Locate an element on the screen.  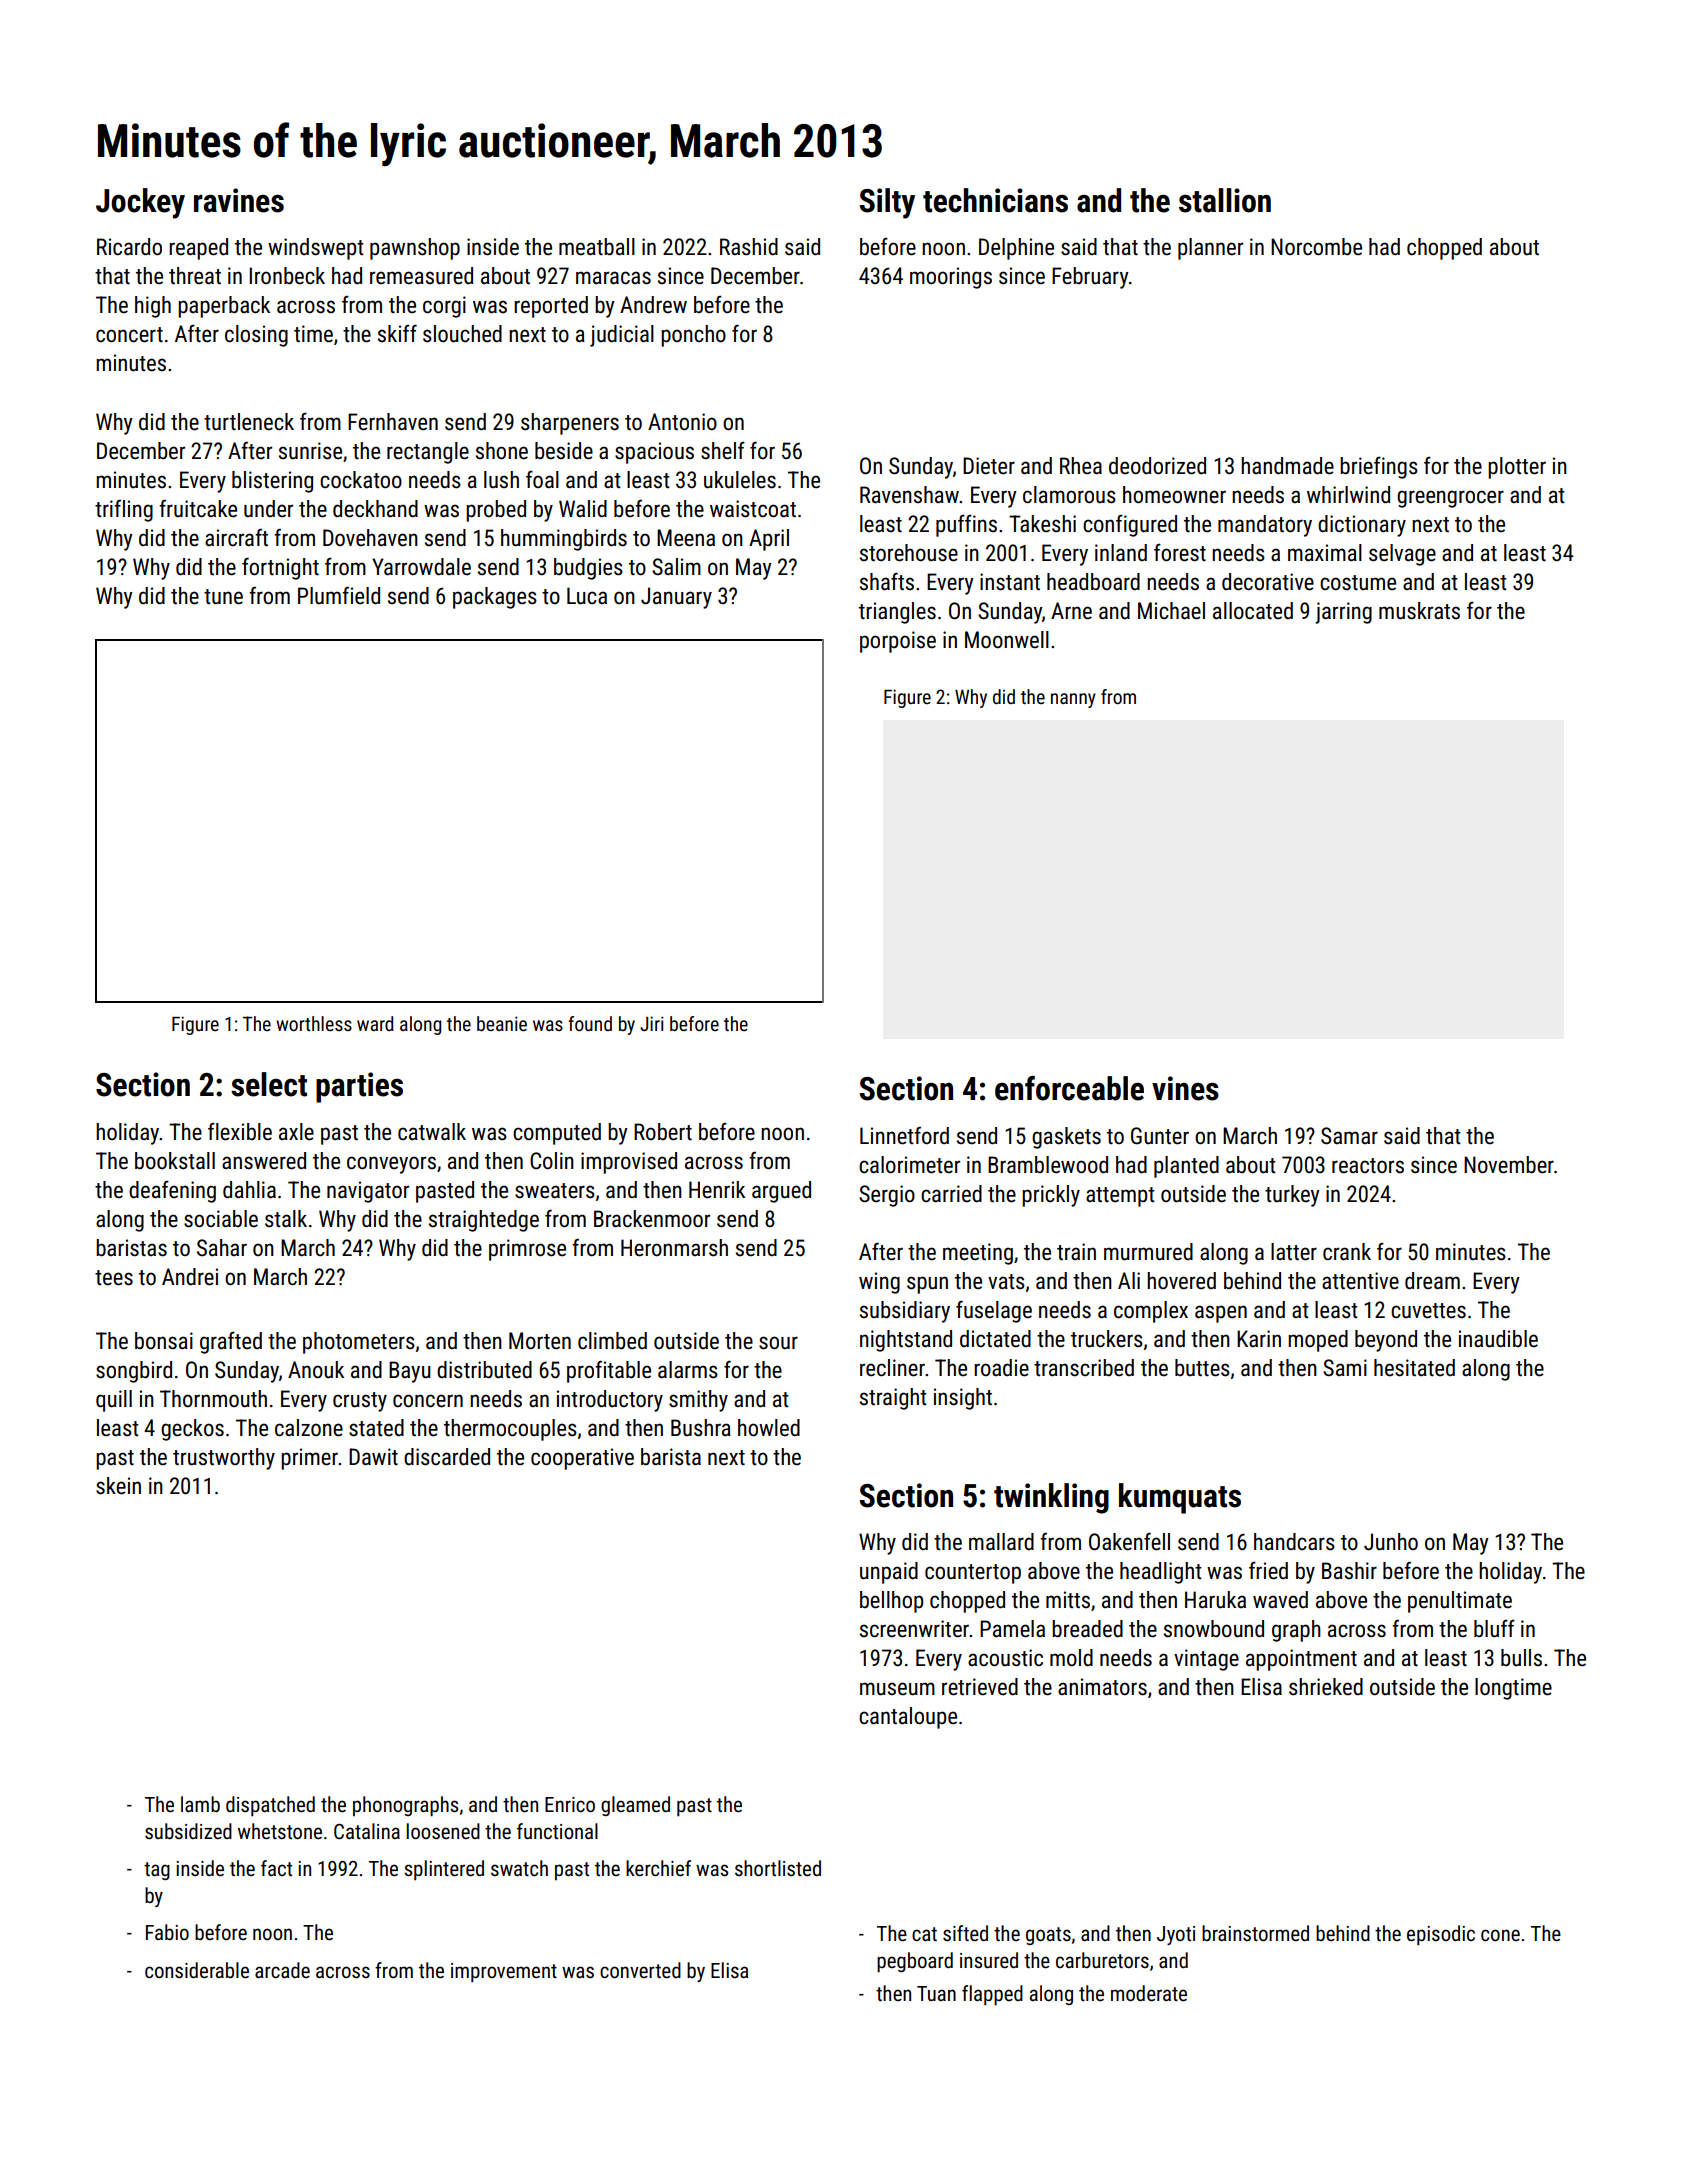
attentive is located at coordinates (1360, 1281).
